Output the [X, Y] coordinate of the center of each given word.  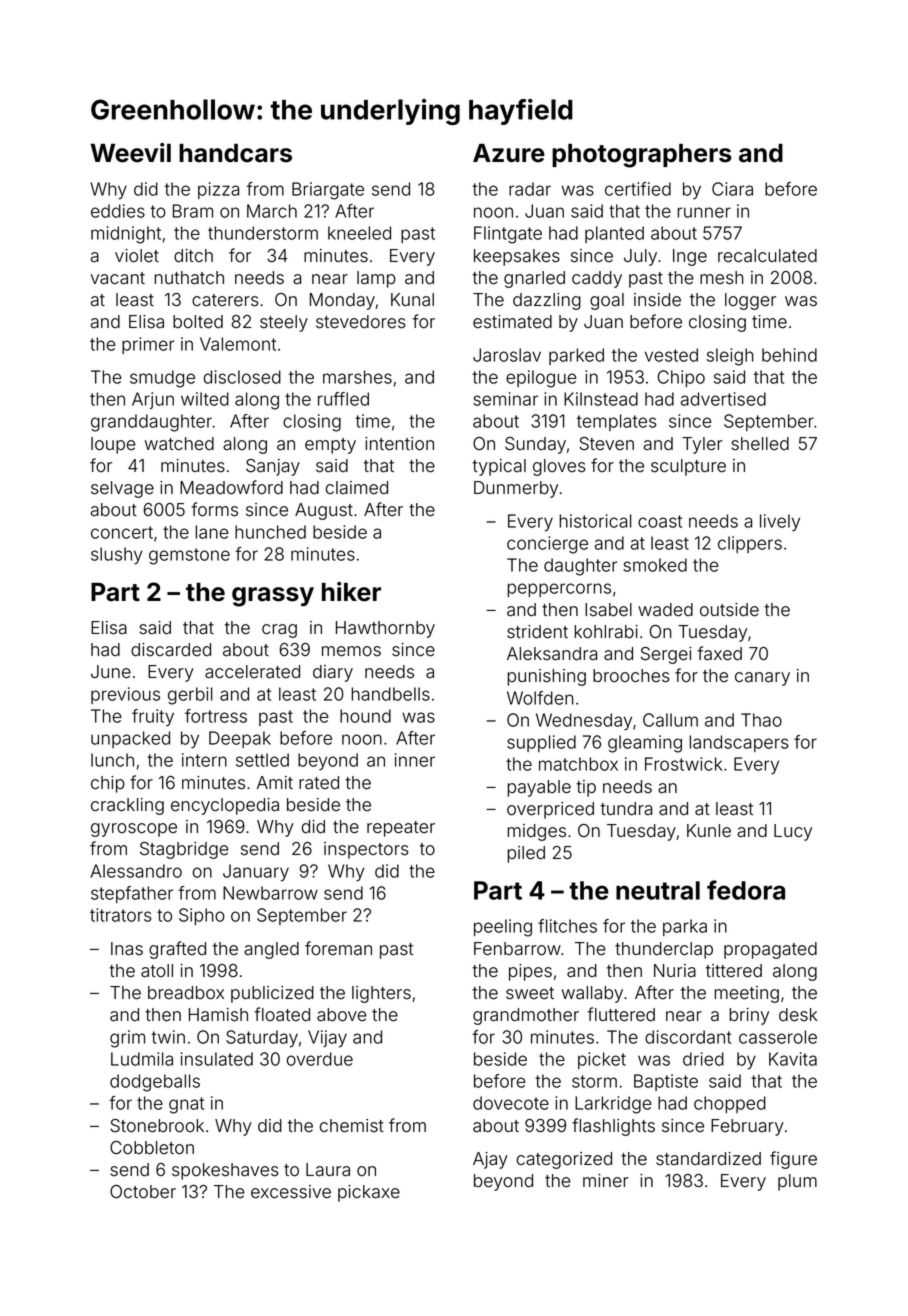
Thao [761, 720]
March [272, 211]
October [143, 1192]
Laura [328, 1170]
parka [685, 927]
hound [365, 716]
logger [750, 301]
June [111, 672]
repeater [401, 829]
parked [576, 356]
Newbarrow [270, 893]
